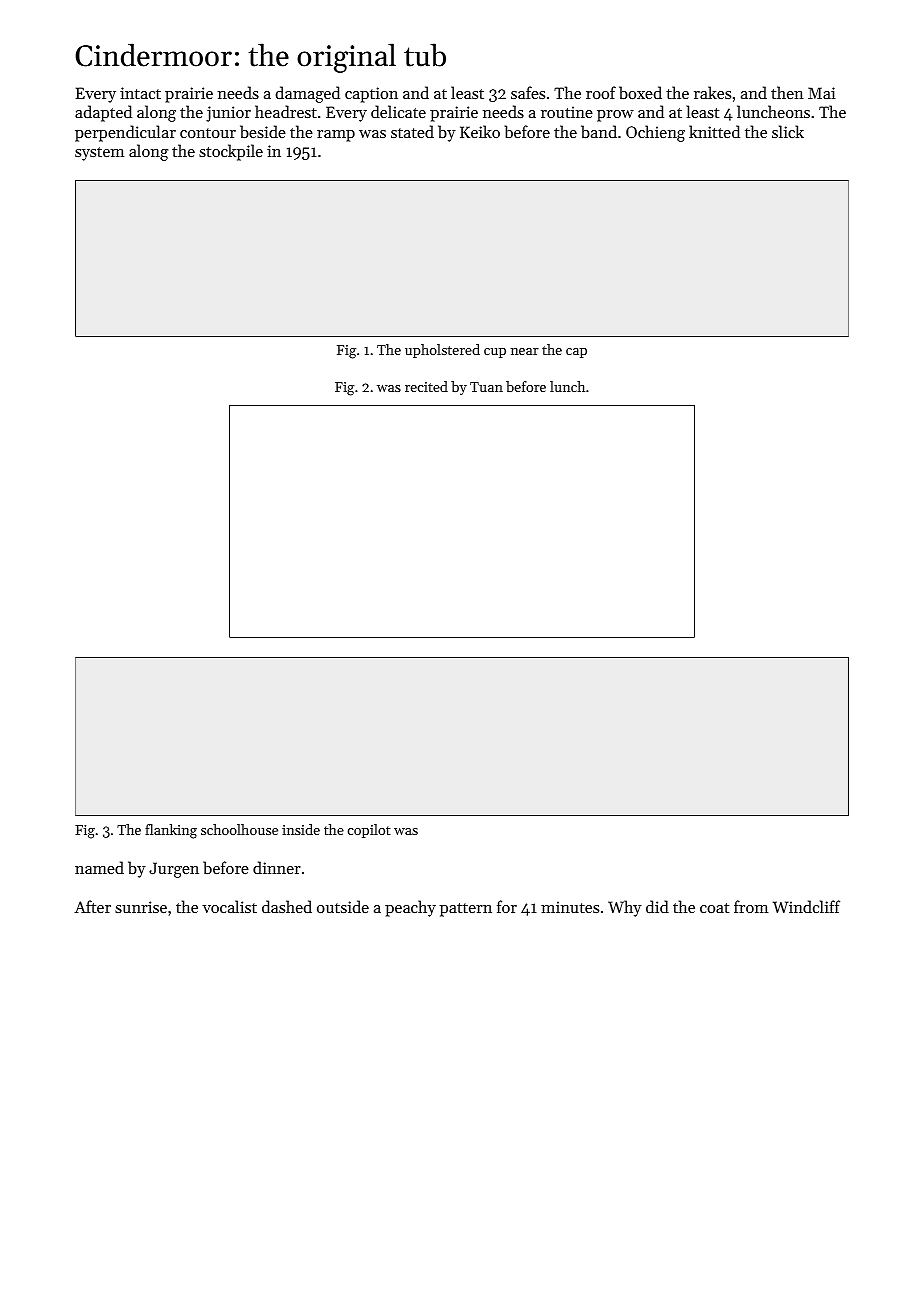  What do you see at coordinates (625, 908) in the screenshot?
I see `Why` at bounding box center [625, 908].
